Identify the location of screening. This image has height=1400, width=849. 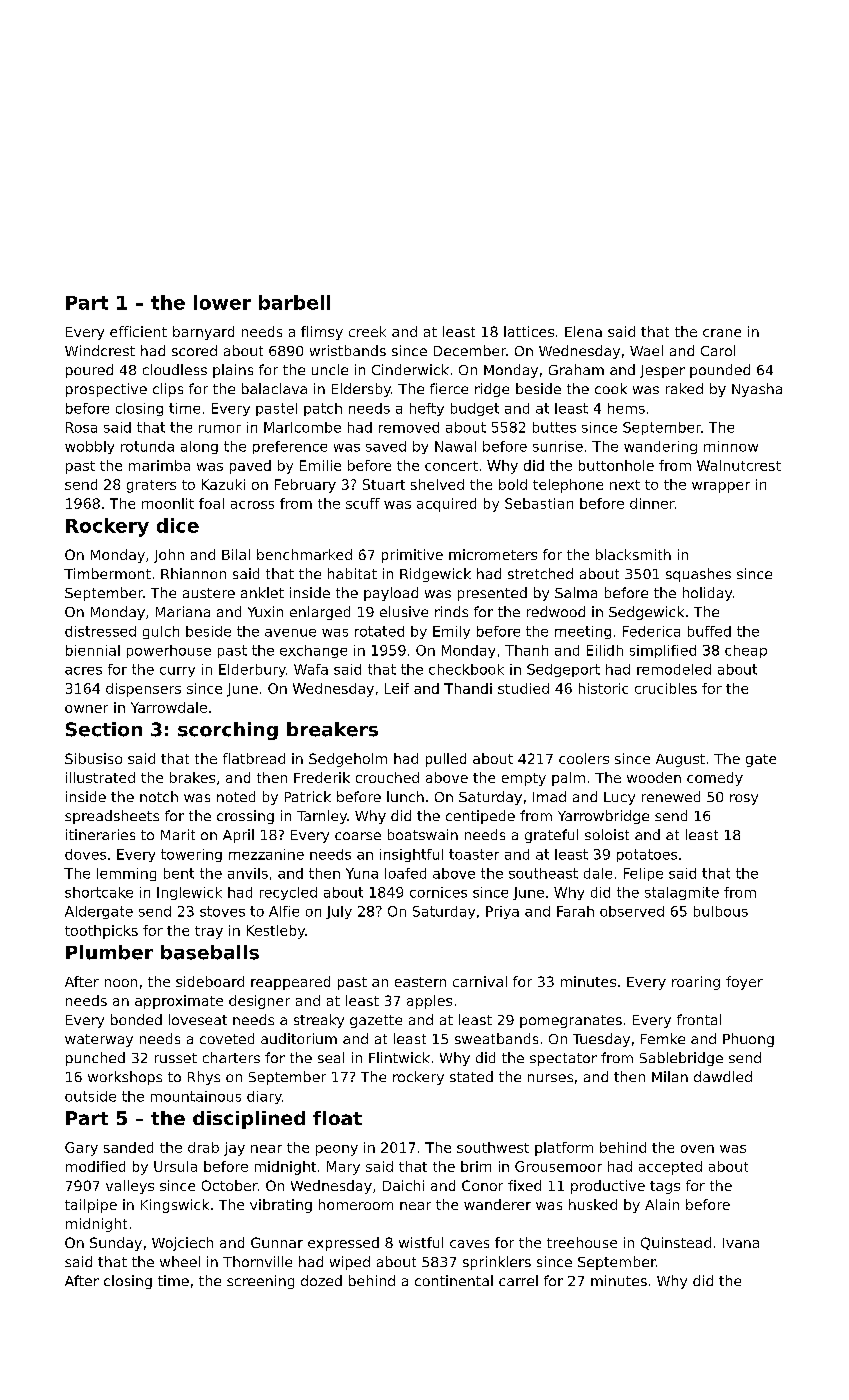
(260, 1282).
